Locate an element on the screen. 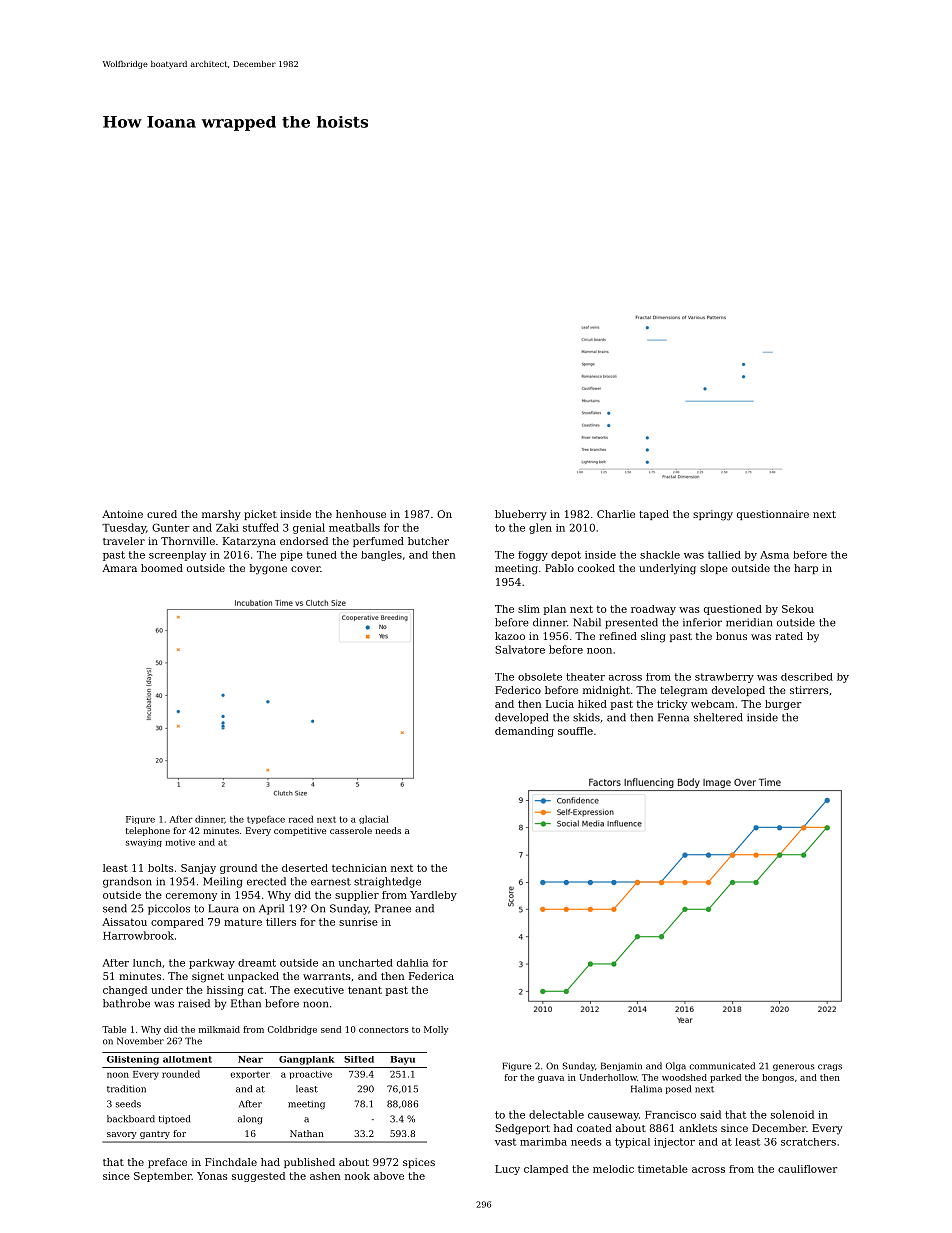 This screenshot has height=1233, width=952. Federico is located at coordinates (518, 690).
